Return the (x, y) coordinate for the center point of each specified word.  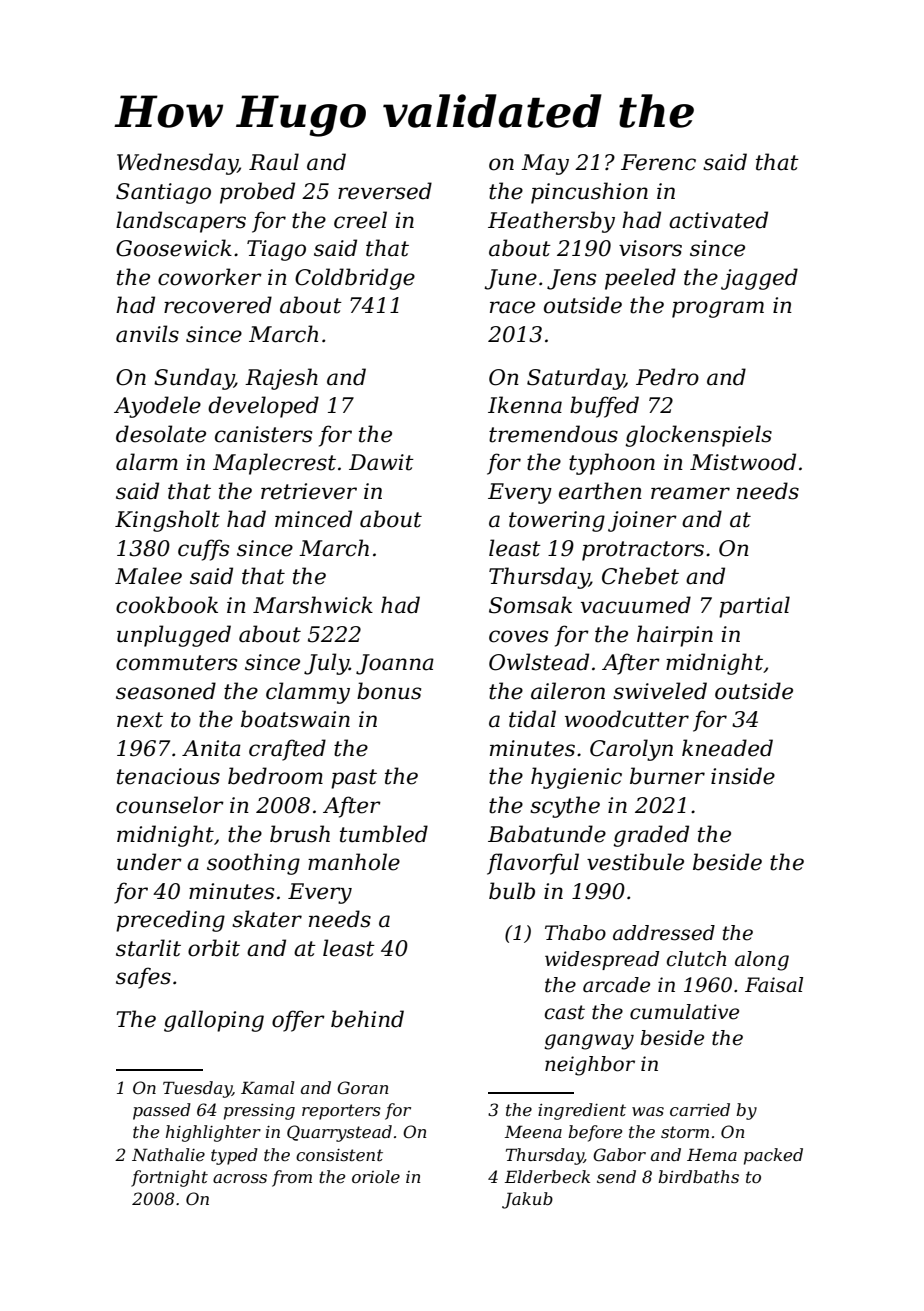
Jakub (527, 1200)
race (512, 307)
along (762, 961)
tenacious (168, 776)
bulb (512, 891)
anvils (147, 334)
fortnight (169, 1178)
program (718, 309)
